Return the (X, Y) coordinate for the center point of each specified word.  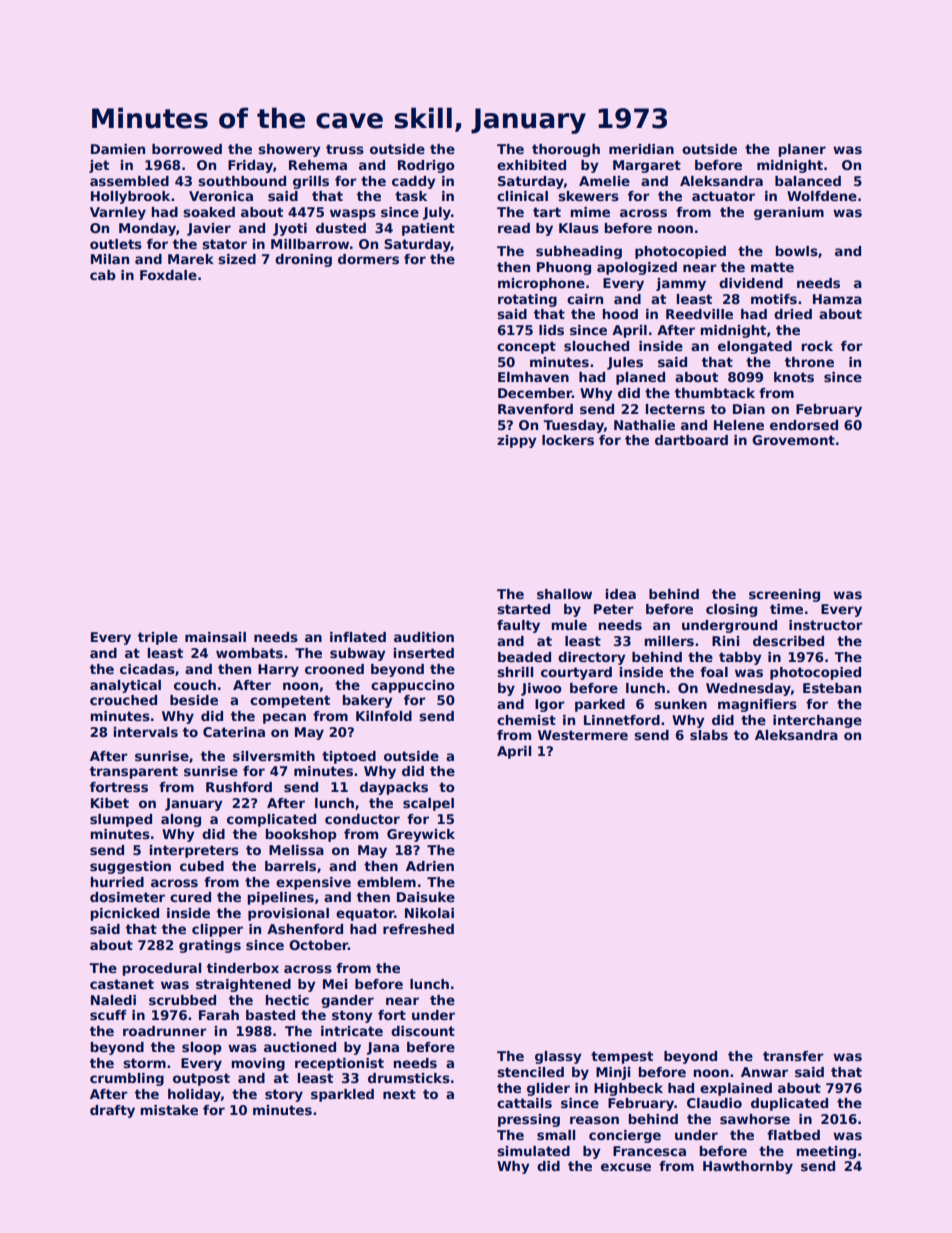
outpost (201, 1079)
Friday (250, 166)
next (399, 1094)
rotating (527, 300)
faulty (518, 626)
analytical (125, 686)
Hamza (837, 299)
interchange (817, 721)
